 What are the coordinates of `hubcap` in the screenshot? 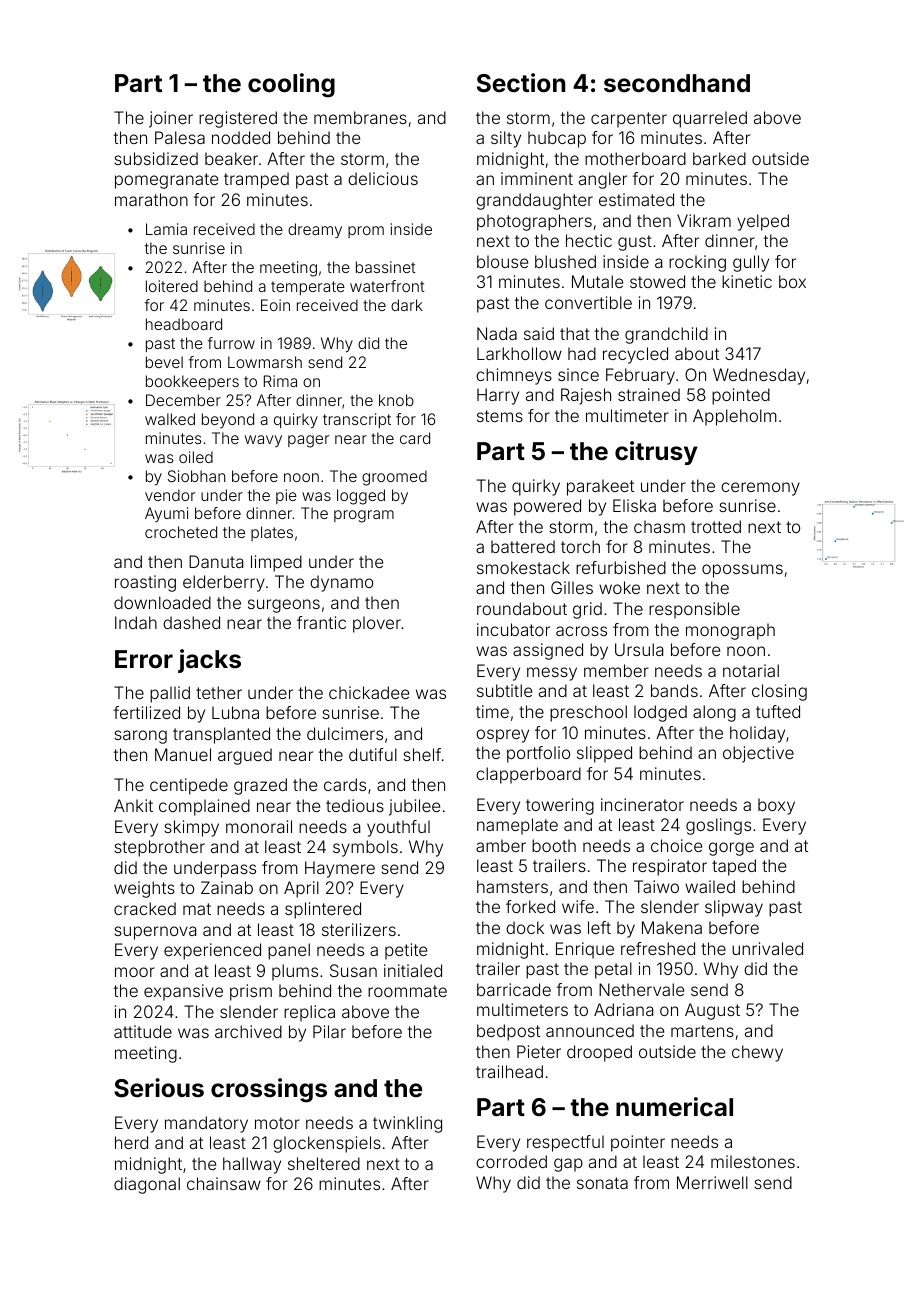 It's located at (557, 139).
